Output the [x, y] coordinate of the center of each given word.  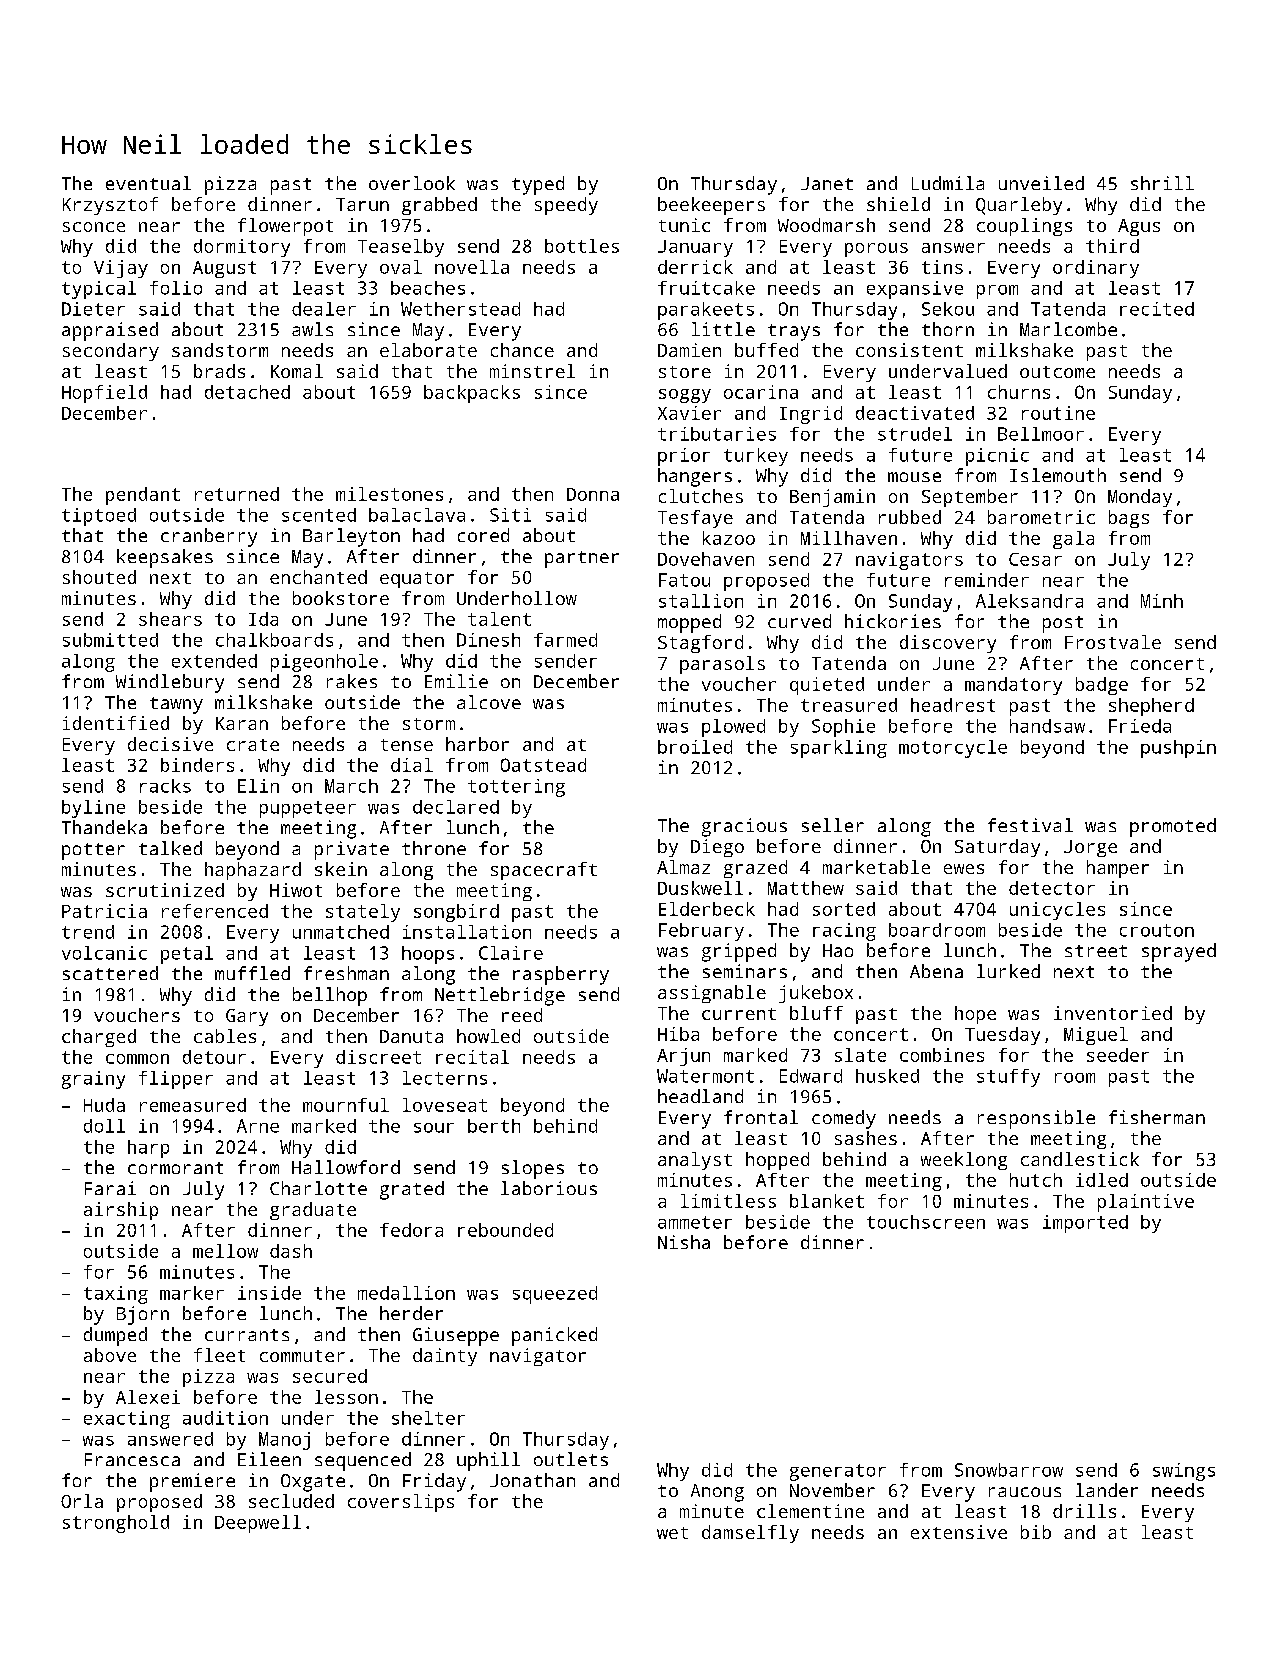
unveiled [1041, 183]
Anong [717, 1493]
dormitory [242, 248]
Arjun [683, 1057]
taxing [116, 1295]
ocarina [761, 392]
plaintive [1146, 1203]
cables [225, 1036]
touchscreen [926, 1222]
